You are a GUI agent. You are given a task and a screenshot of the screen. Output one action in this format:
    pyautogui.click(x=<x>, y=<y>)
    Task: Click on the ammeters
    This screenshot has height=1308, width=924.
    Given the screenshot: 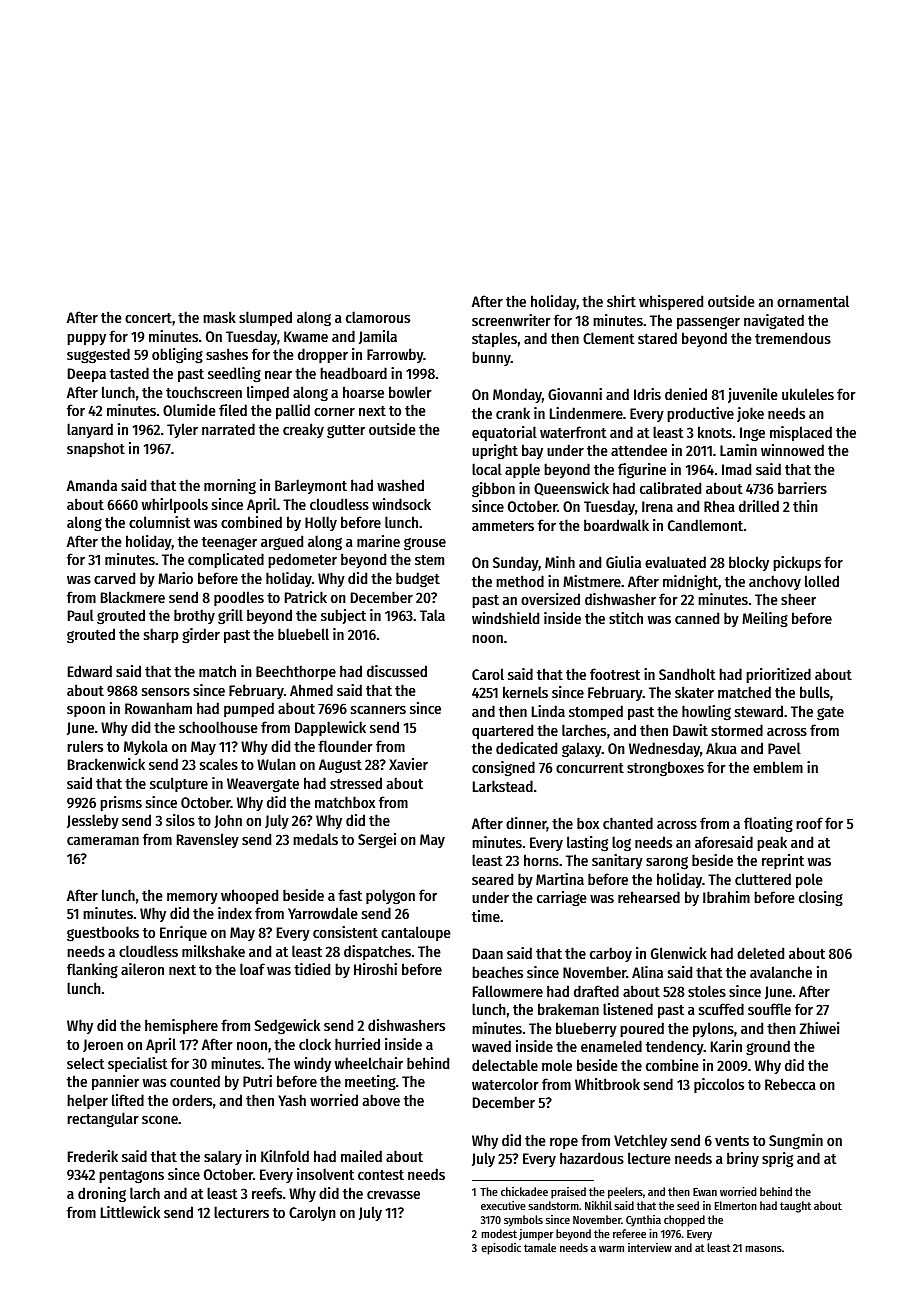 What is the action you would take?
    pyautogui.click(x=503, y=526)
